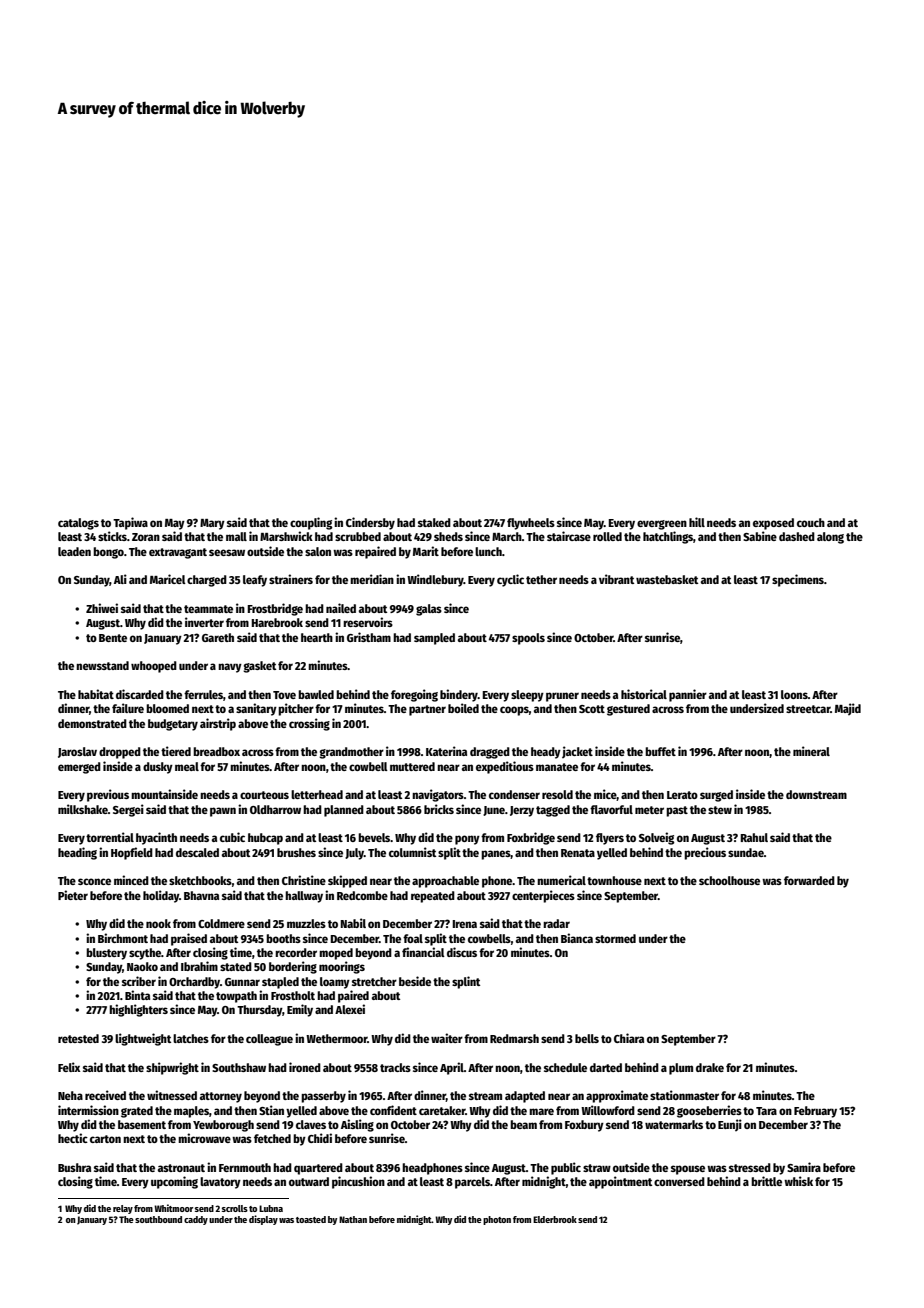 The height and width of the screenshot is (1308, 924). I want to click on wastebasket, so click(667, 579).
